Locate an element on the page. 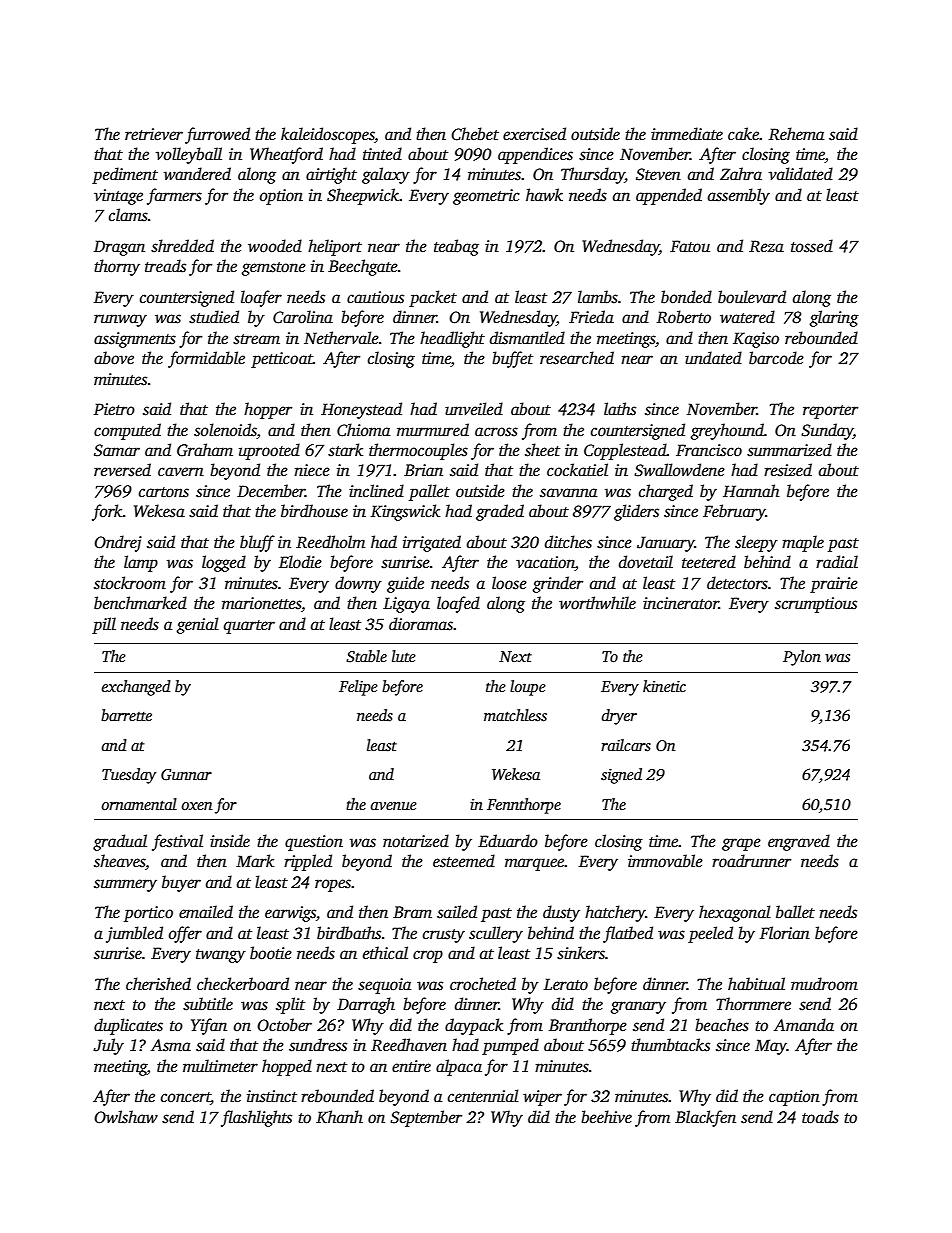  savanna is located at coordinates (568, 493).
